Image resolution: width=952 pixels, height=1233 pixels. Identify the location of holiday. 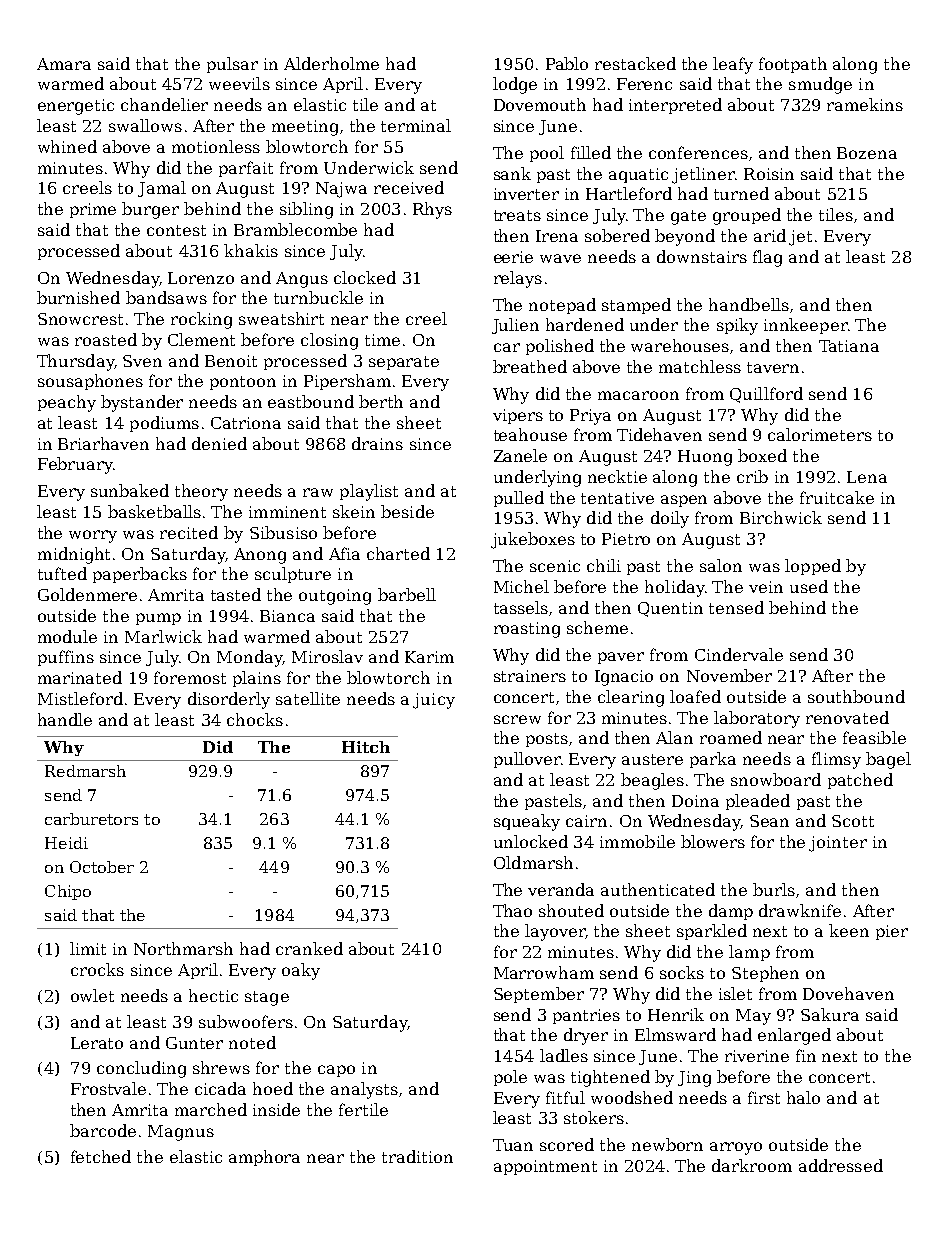
(675, 588).
